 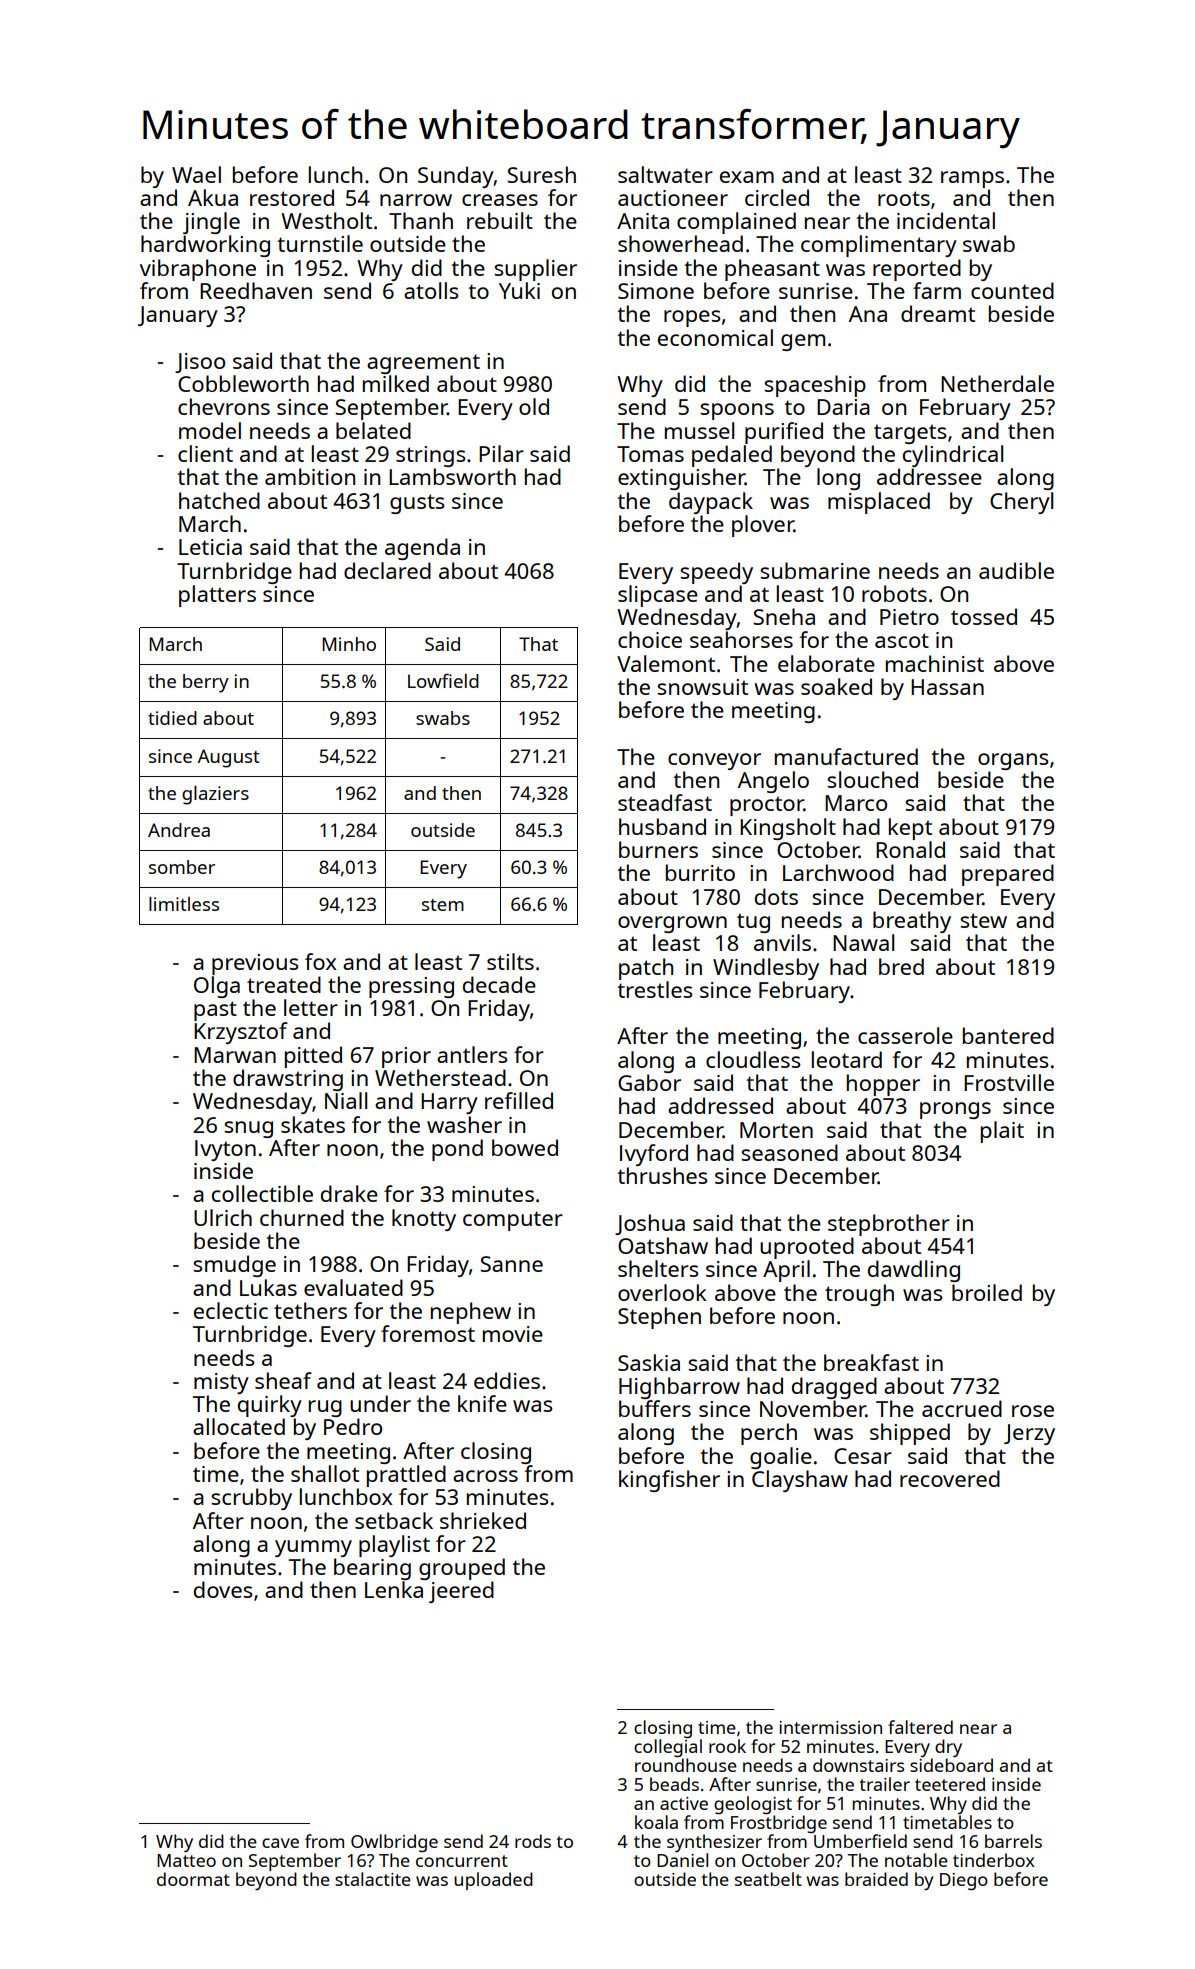 What do you see at coordinates (1016, 570) in the page?
I see `audible` at bounding box center [1016, 570].
